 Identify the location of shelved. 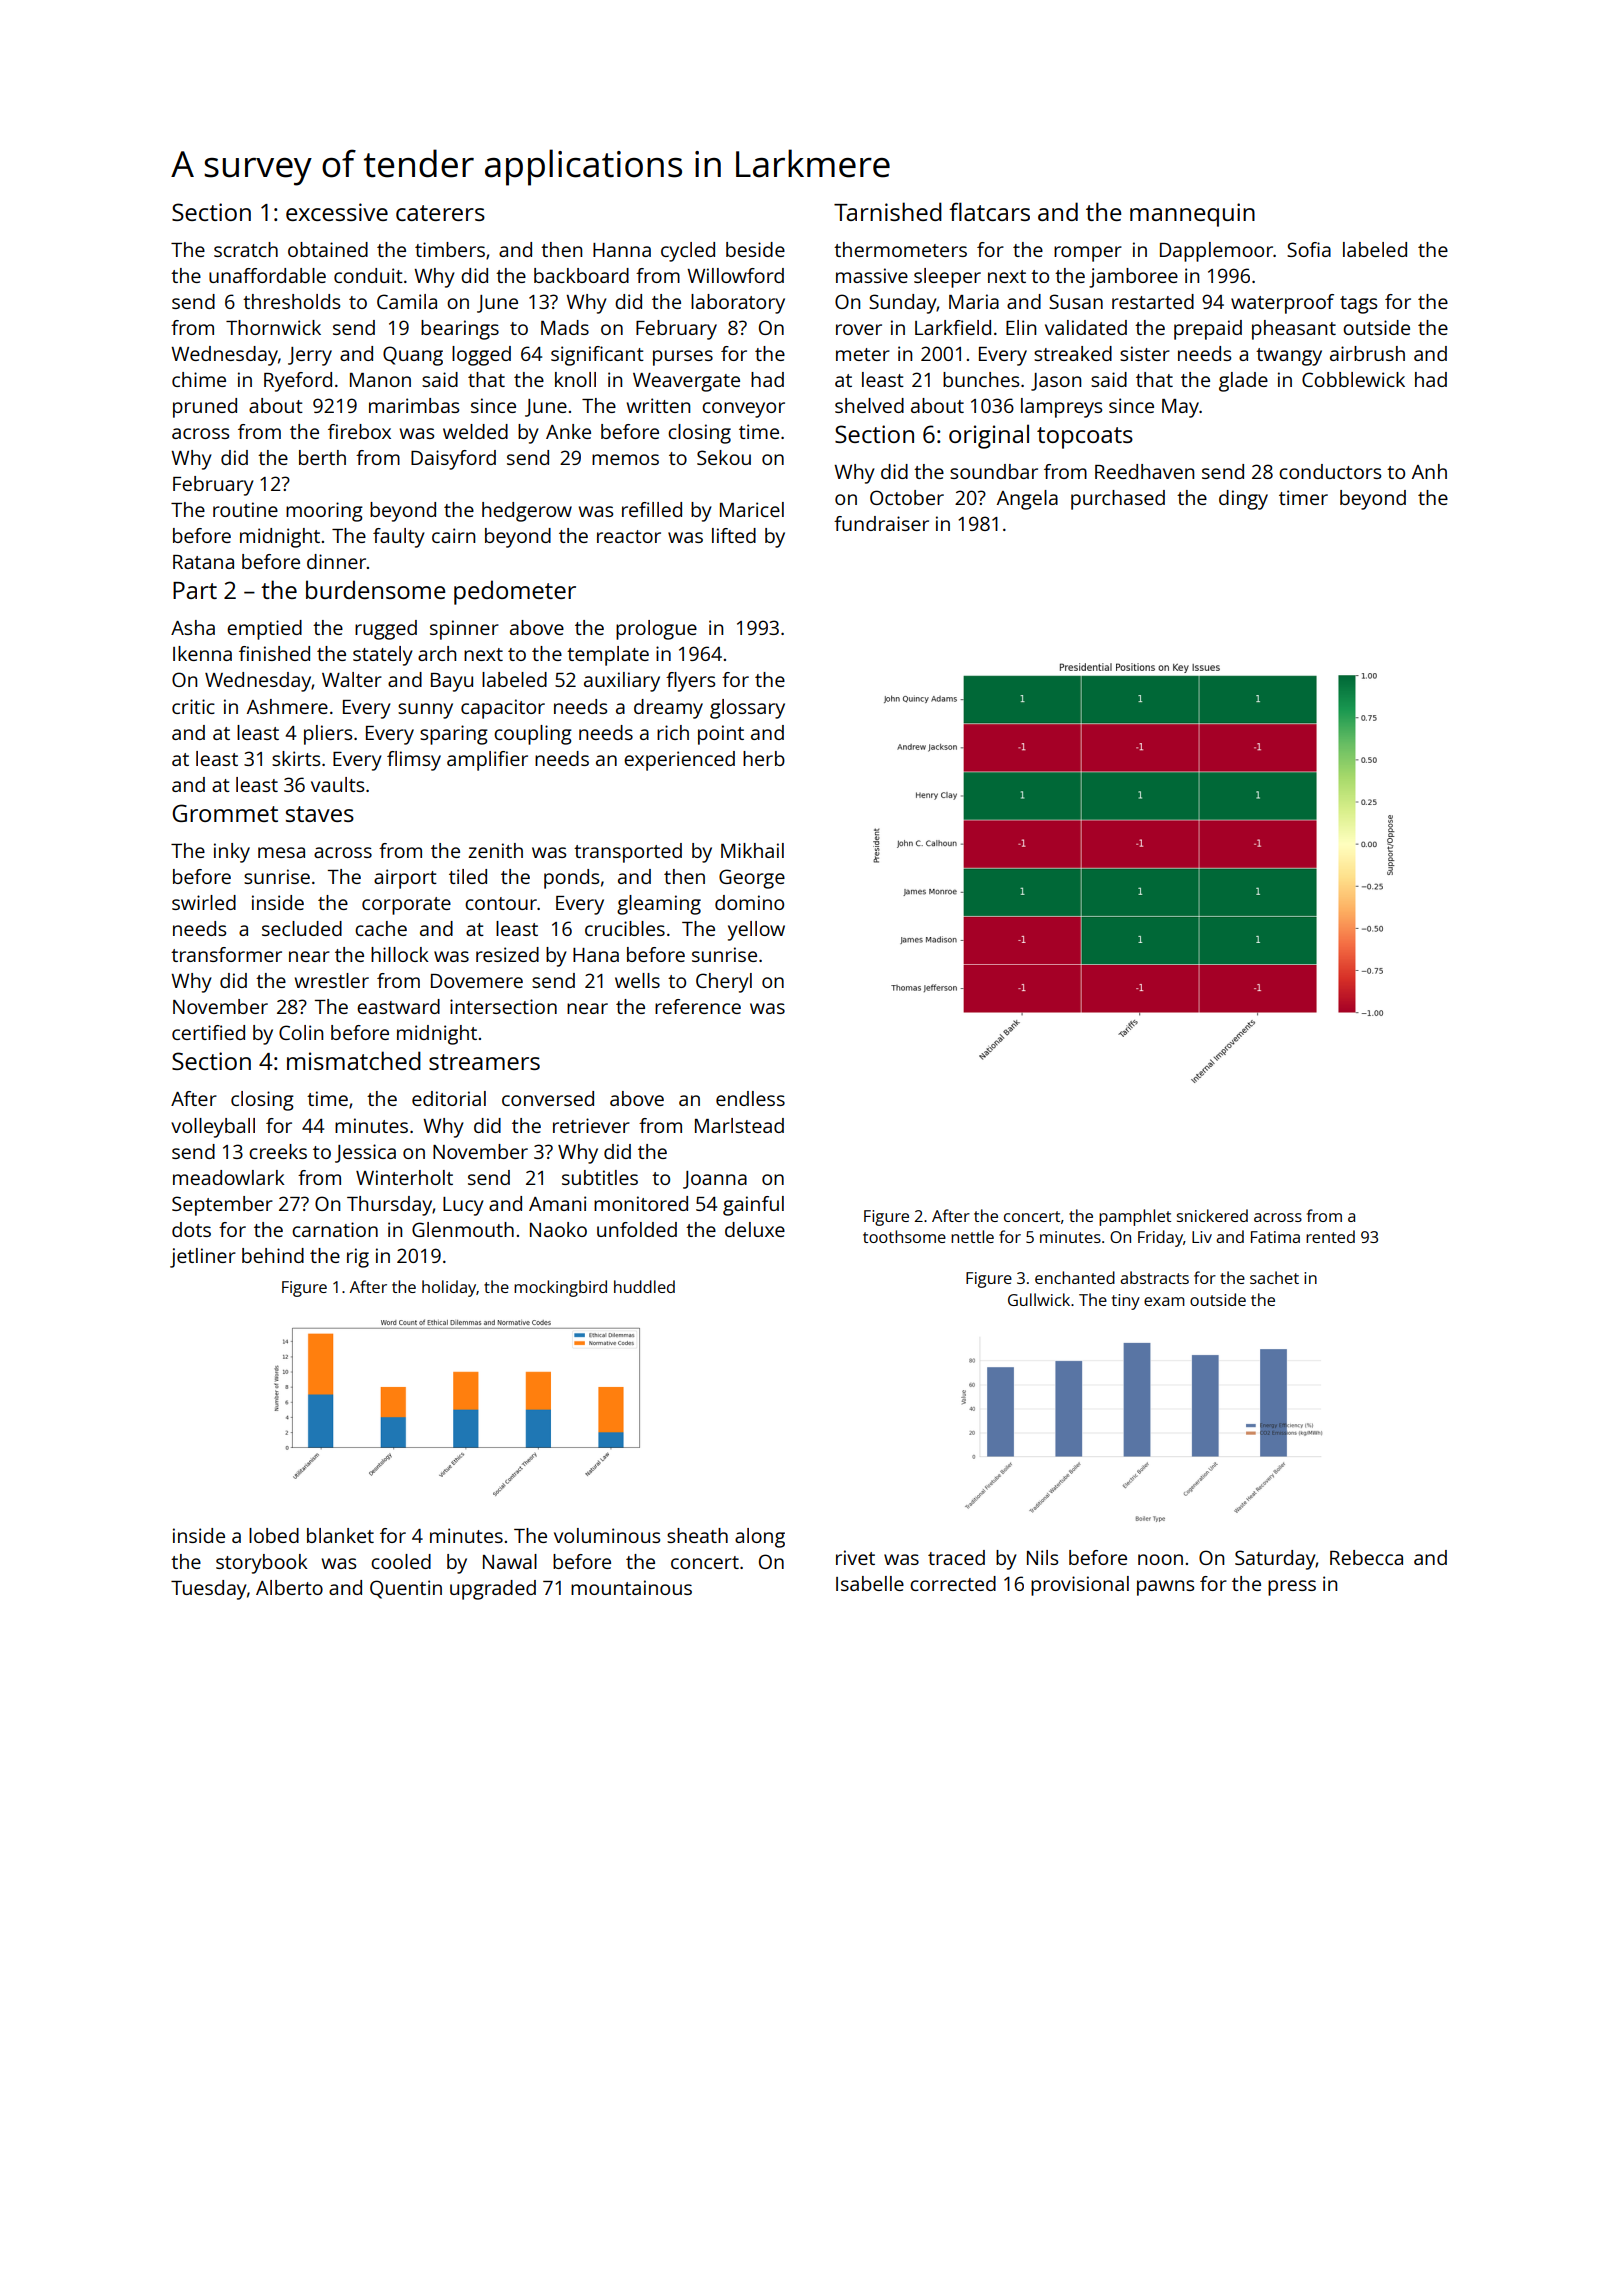
(869, 405).
